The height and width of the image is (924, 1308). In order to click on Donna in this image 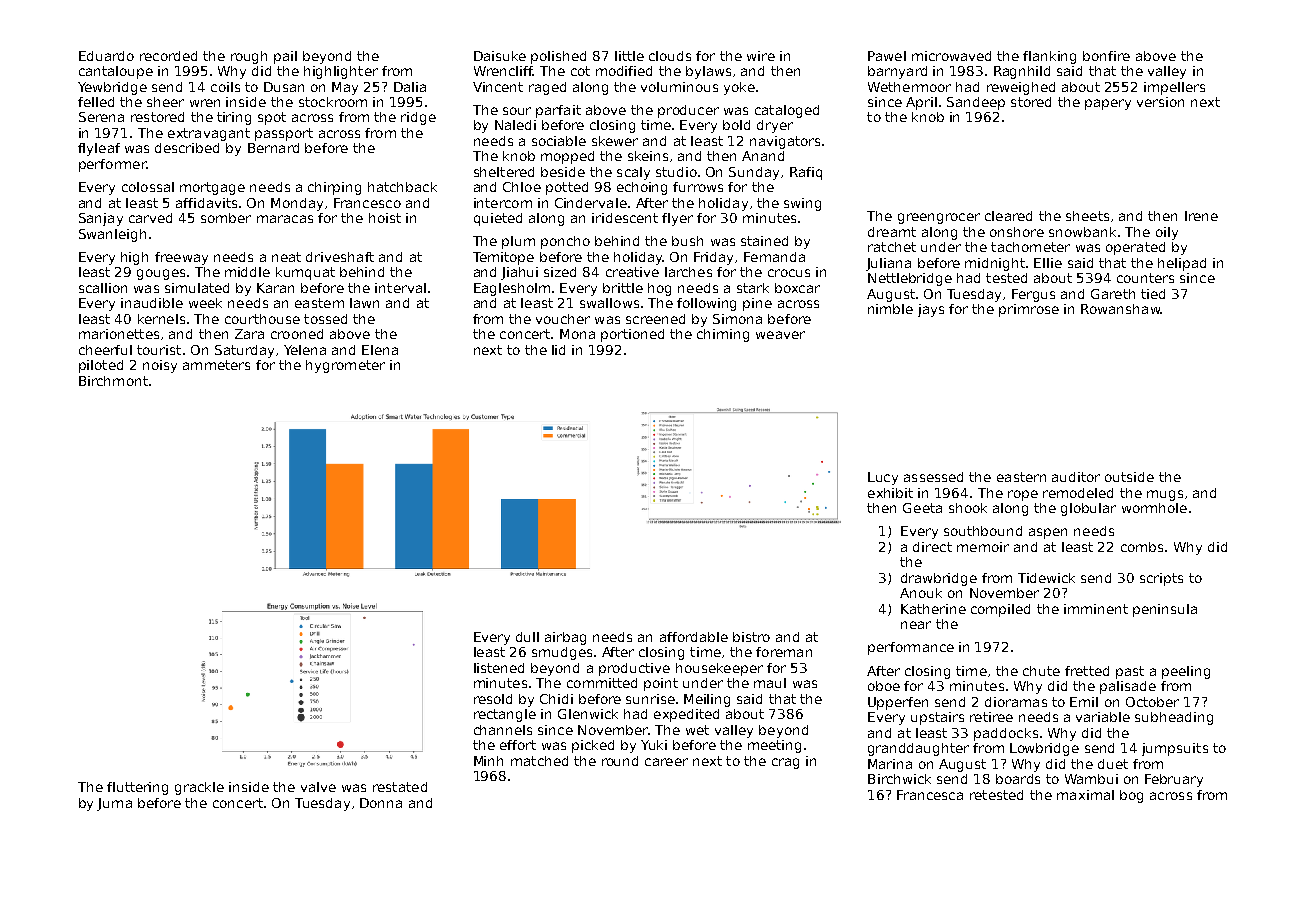, I will do `click(381, 803)`.
